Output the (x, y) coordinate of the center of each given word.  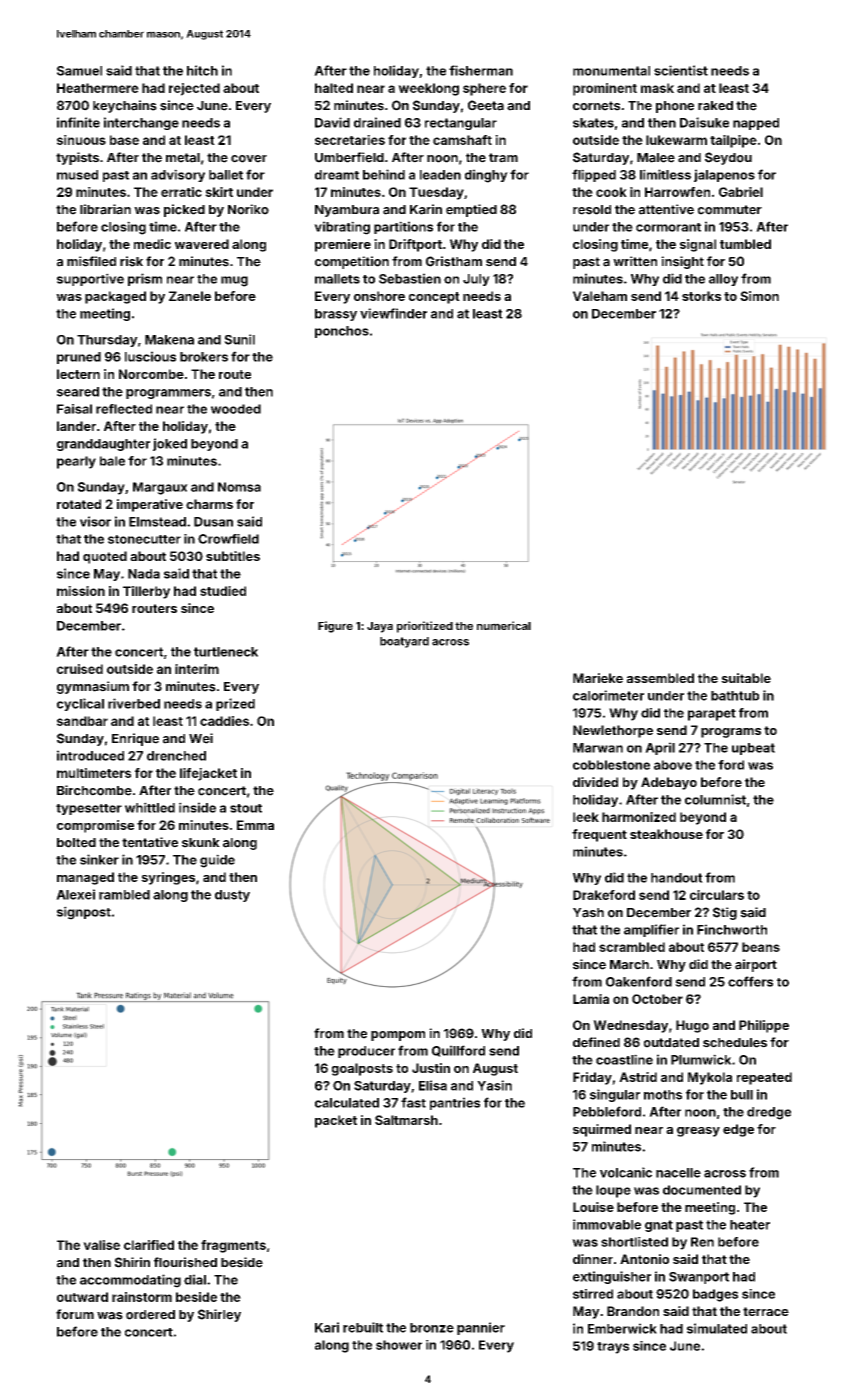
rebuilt (363, 1327)
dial (195, 1279)
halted (334, 88)
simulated (717, 1328)
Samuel (79, 71)
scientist (681, 70)
